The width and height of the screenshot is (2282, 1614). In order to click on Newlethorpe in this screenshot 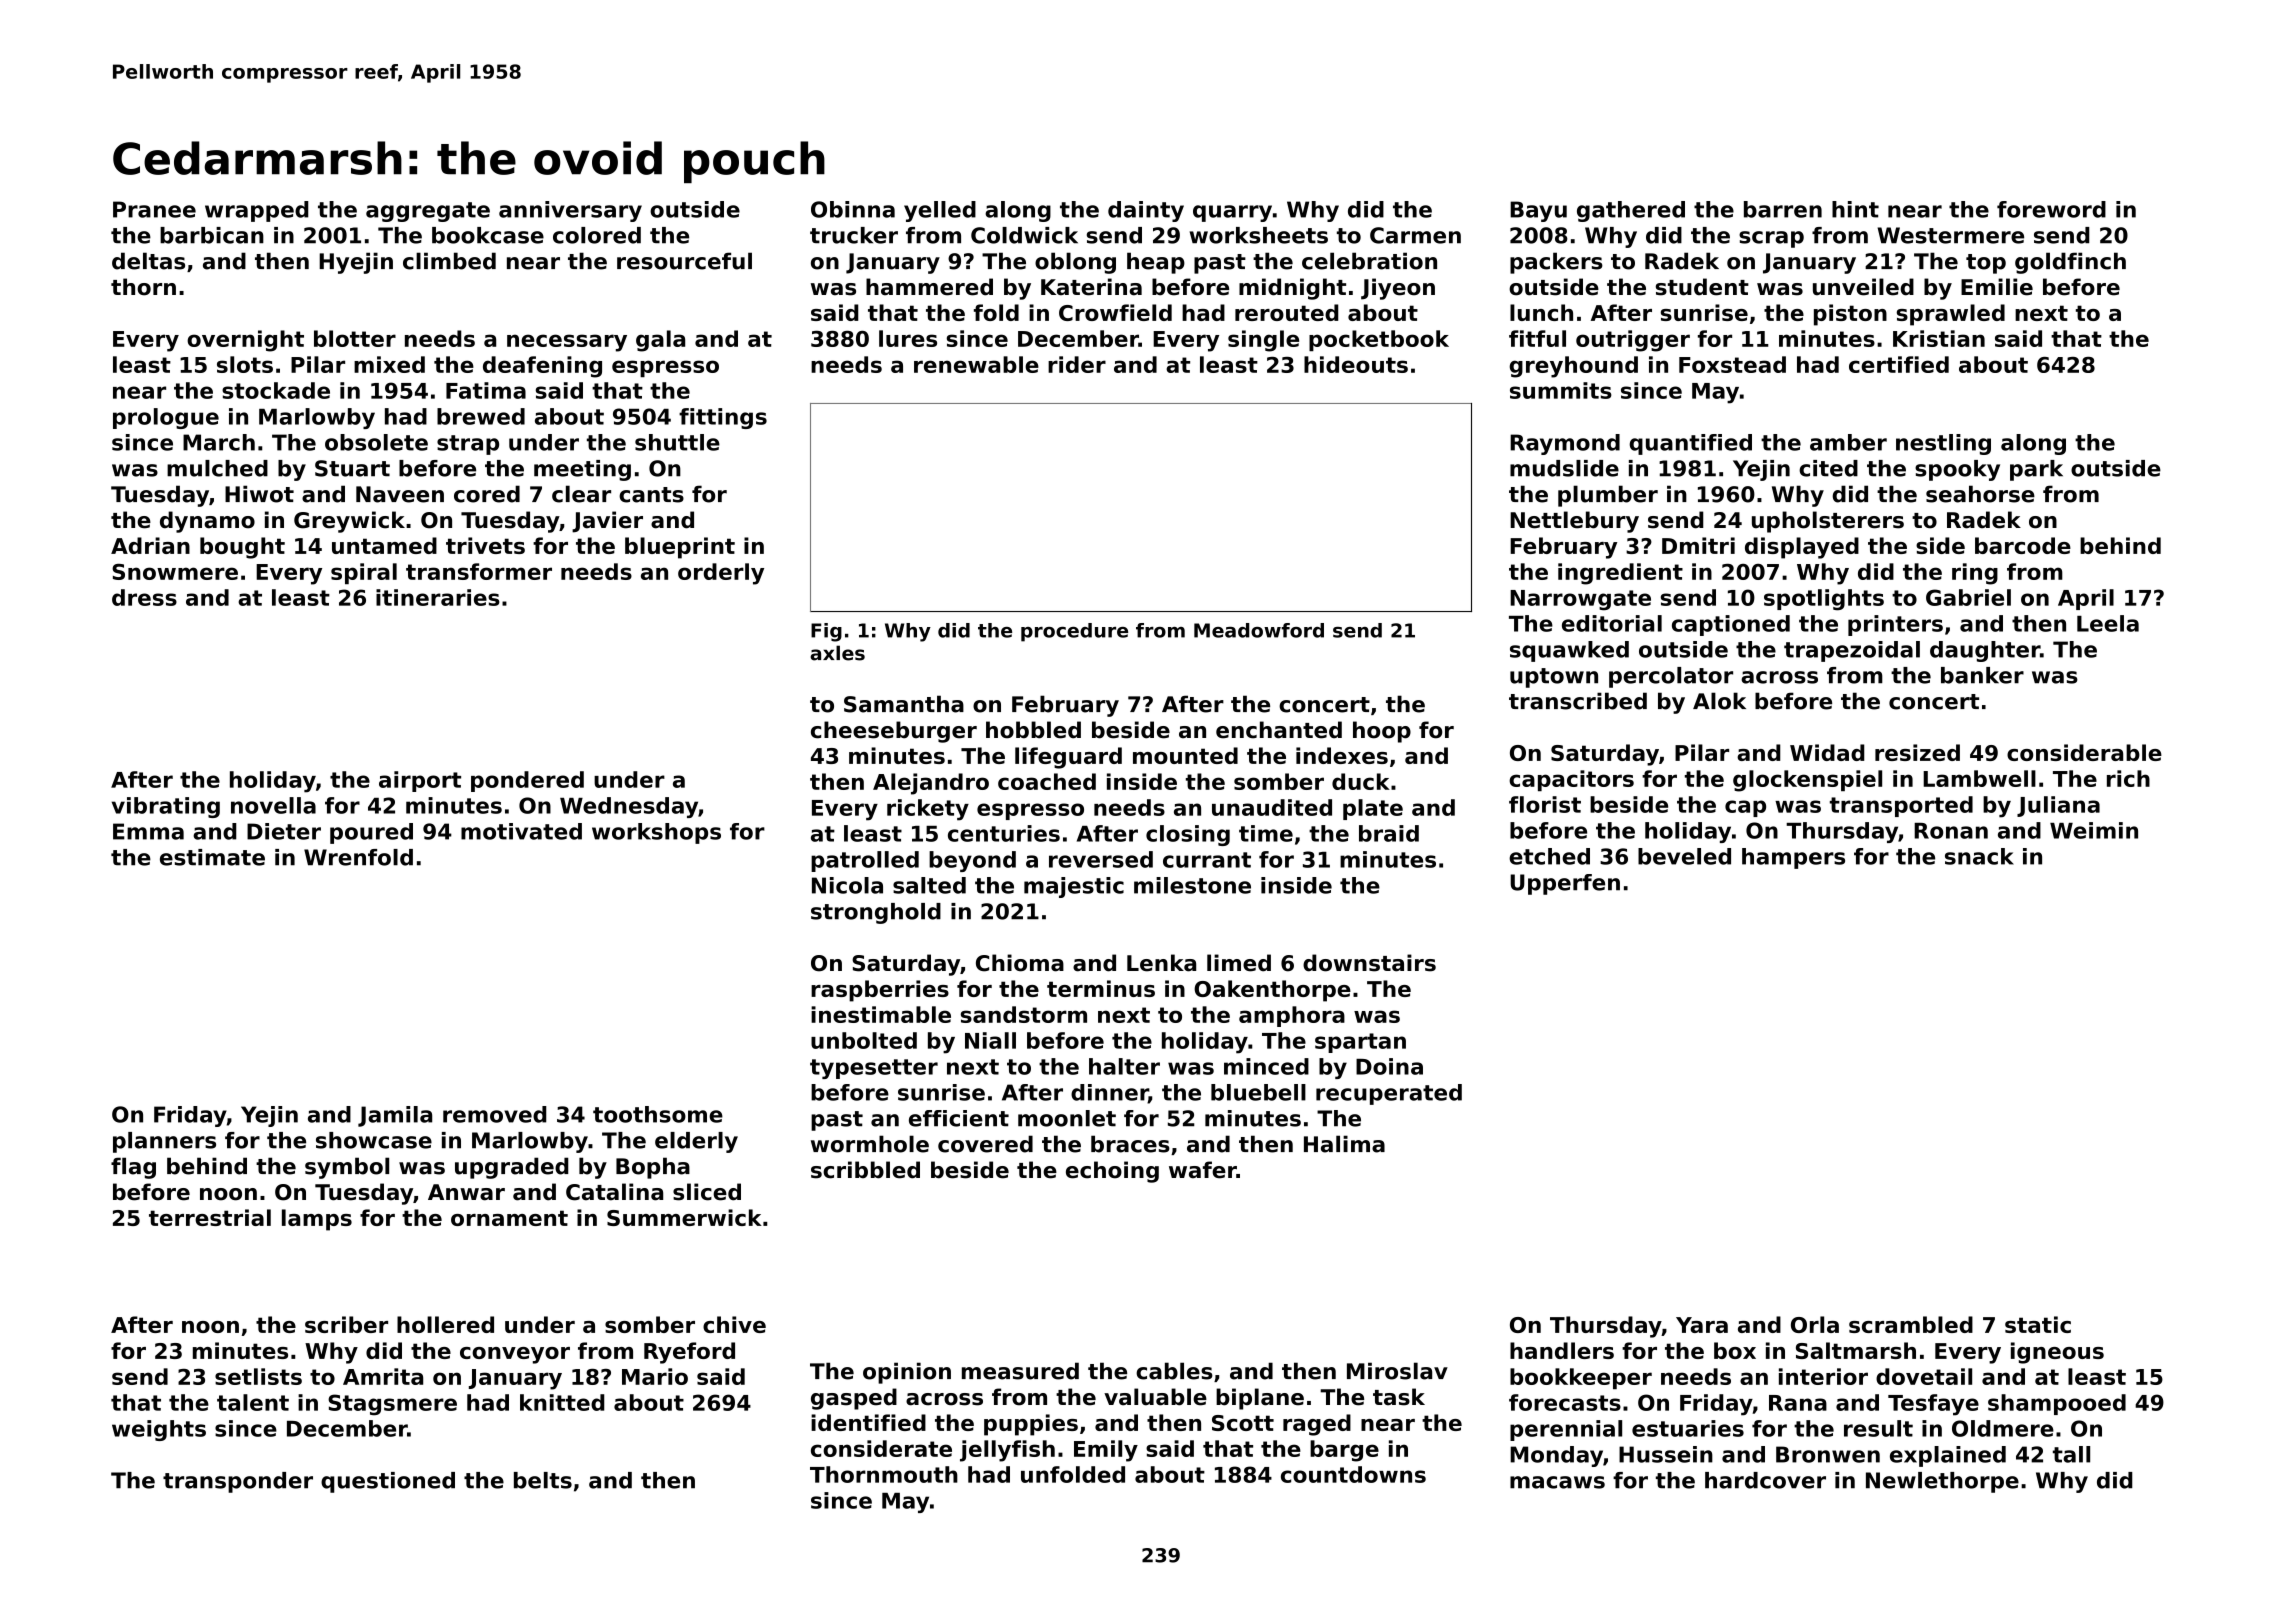, I will do `click(1942, 1482)`.
